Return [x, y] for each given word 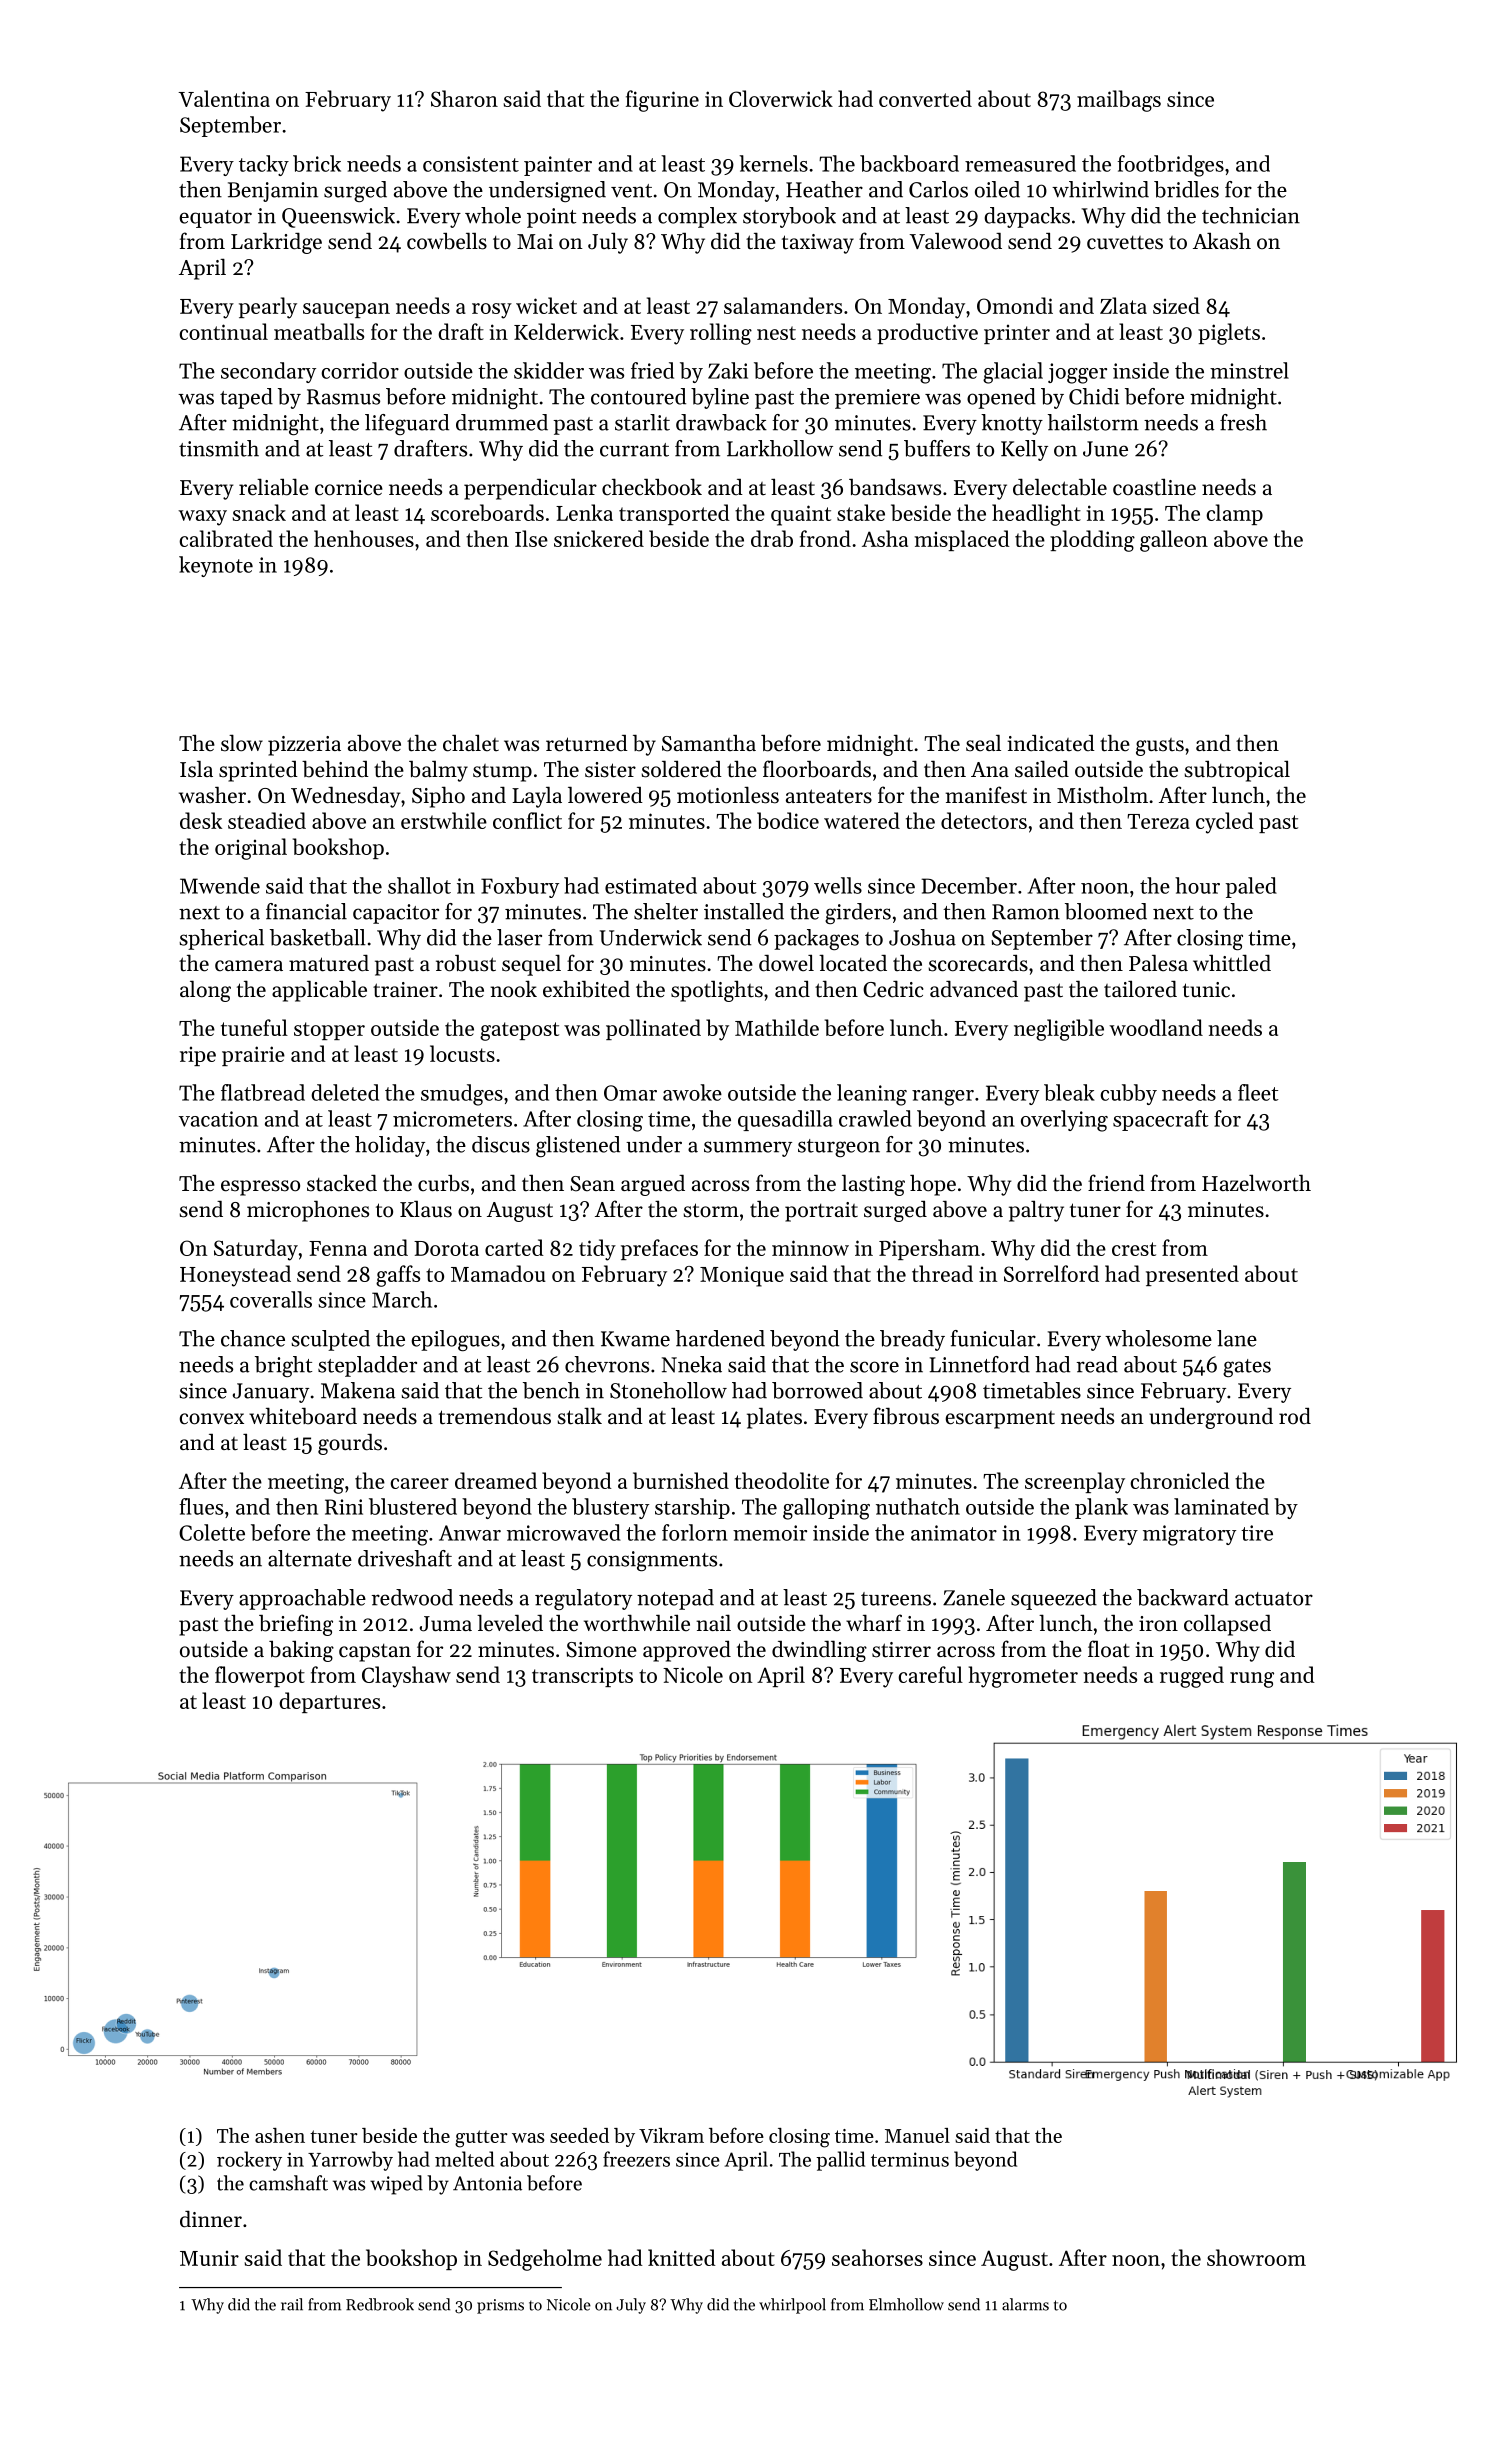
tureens [896, 1599]
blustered [413, 1506]
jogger [1077, 373]
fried [652, 370]
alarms [1025, 2304]
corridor [360, 370]
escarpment [1000, 1420]
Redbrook [380, 2304]
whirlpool [792, 2306]
